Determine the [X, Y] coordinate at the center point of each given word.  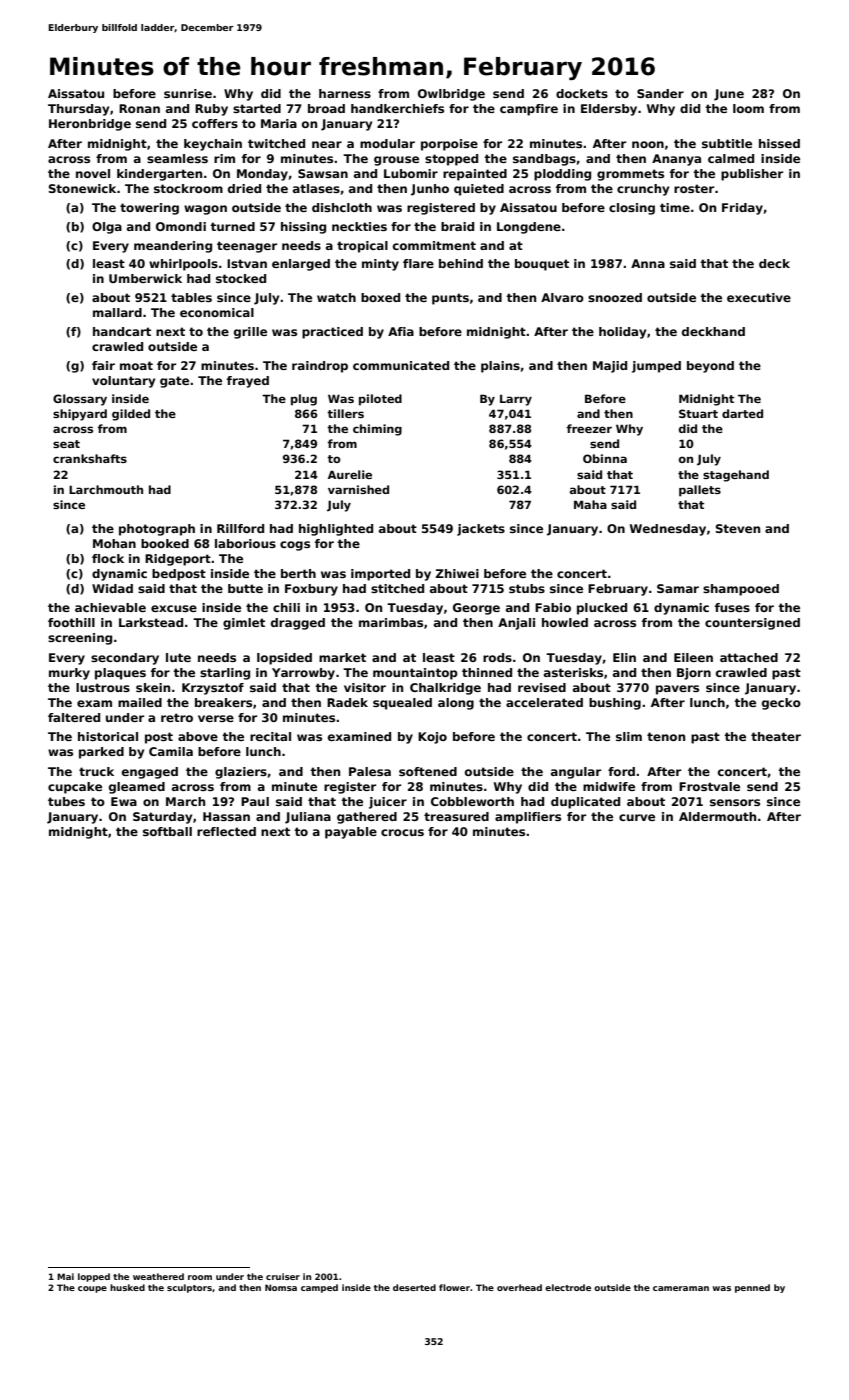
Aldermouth [717, 816]
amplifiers [528, 818]
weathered [158, 1276]
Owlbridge [451, 95]
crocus [402, 832]
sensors [735, 802]
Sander [660, 93]
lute [178, 657]
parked [101, 753]
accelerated [544, 702]
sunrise [188, 93]
